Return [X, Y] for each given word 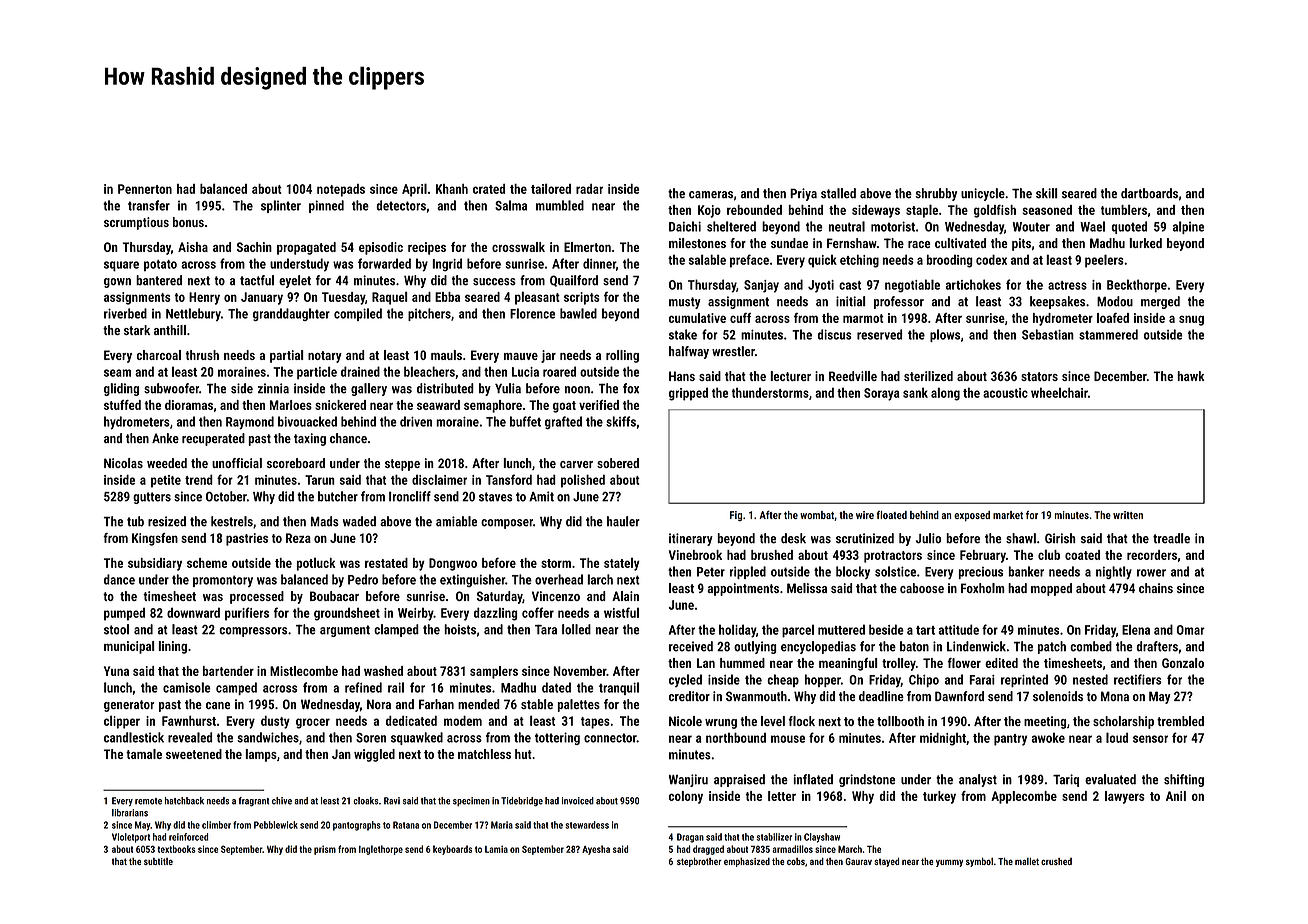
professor [899, 302]
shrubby [936, 194]
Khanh [452, 189]
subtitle [158, 861]
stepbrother [699, 862]
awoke [1048, 738]
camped [236, 688]
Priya [803, 194]
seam [117, 373]
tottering [557, 738]
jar [548, 356]
